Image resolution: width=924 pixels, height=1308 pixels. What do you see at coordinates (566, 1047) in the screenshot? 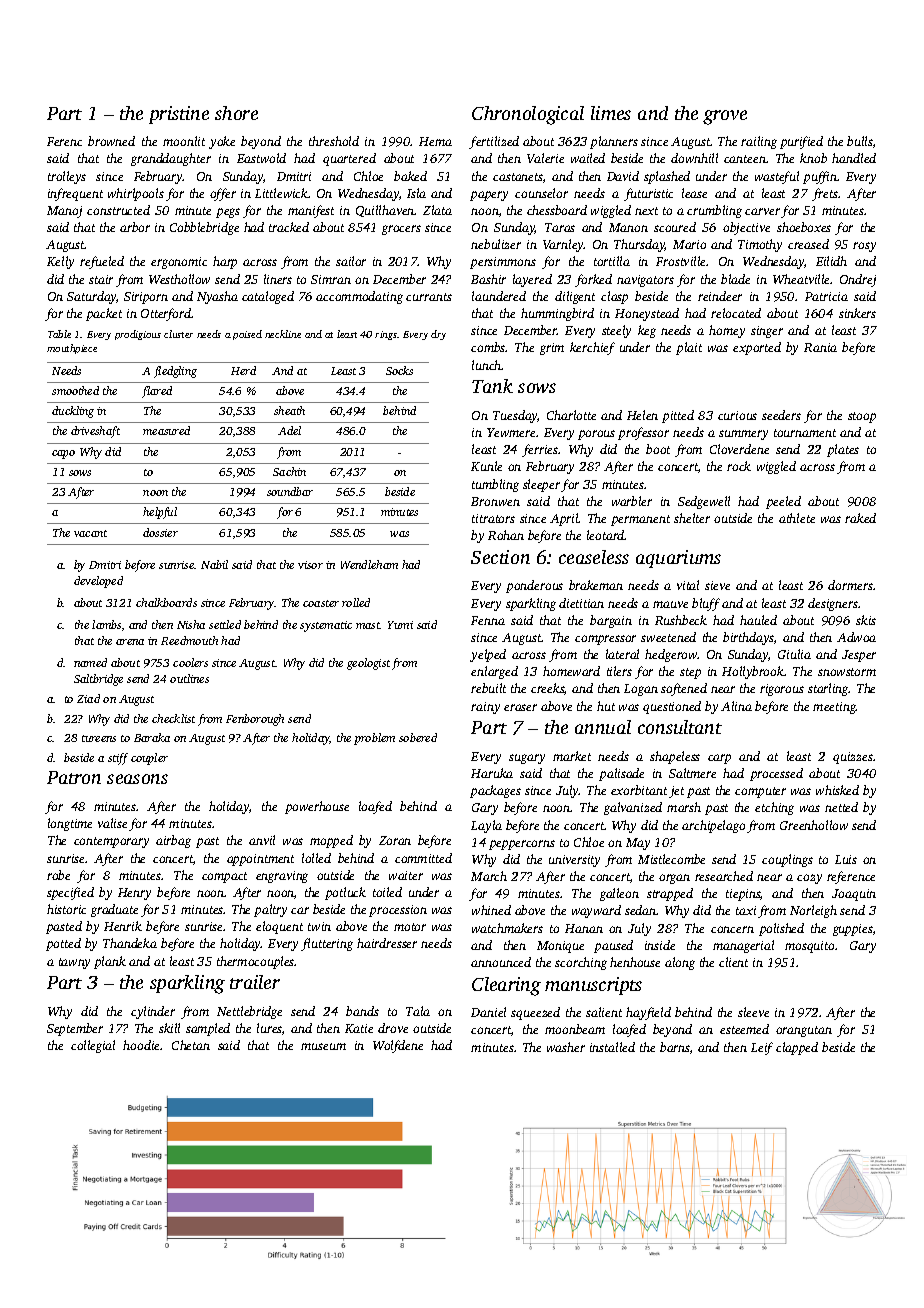
I see `washer` at bounding box center [566, 1047].
